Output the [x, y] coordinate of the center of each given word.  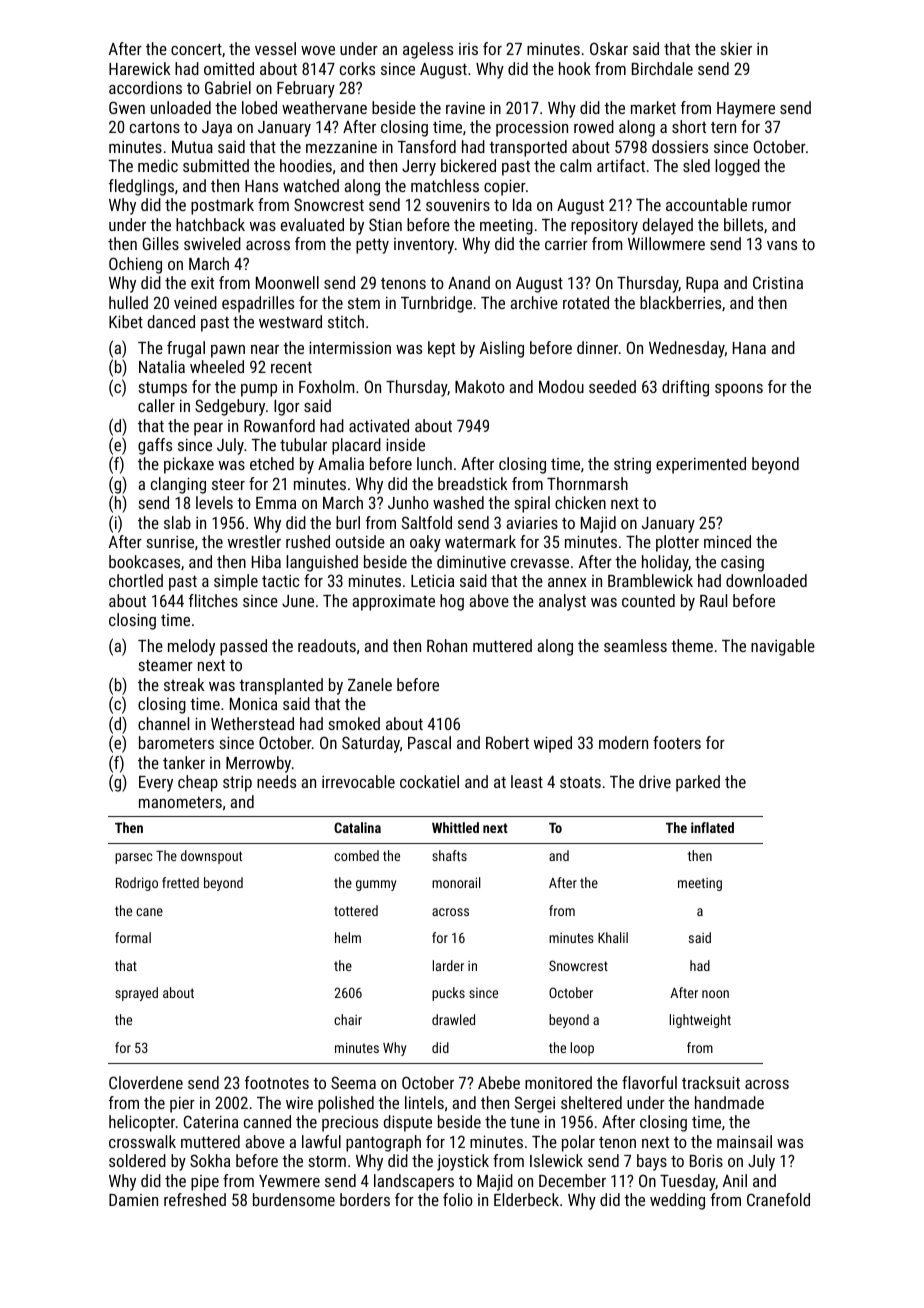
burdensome [294, 1199]
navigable [783, 647]
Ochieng [135, 265]
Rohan [447, 645]
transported [528, 148]
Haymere [746, 110]
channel [163, 723]
